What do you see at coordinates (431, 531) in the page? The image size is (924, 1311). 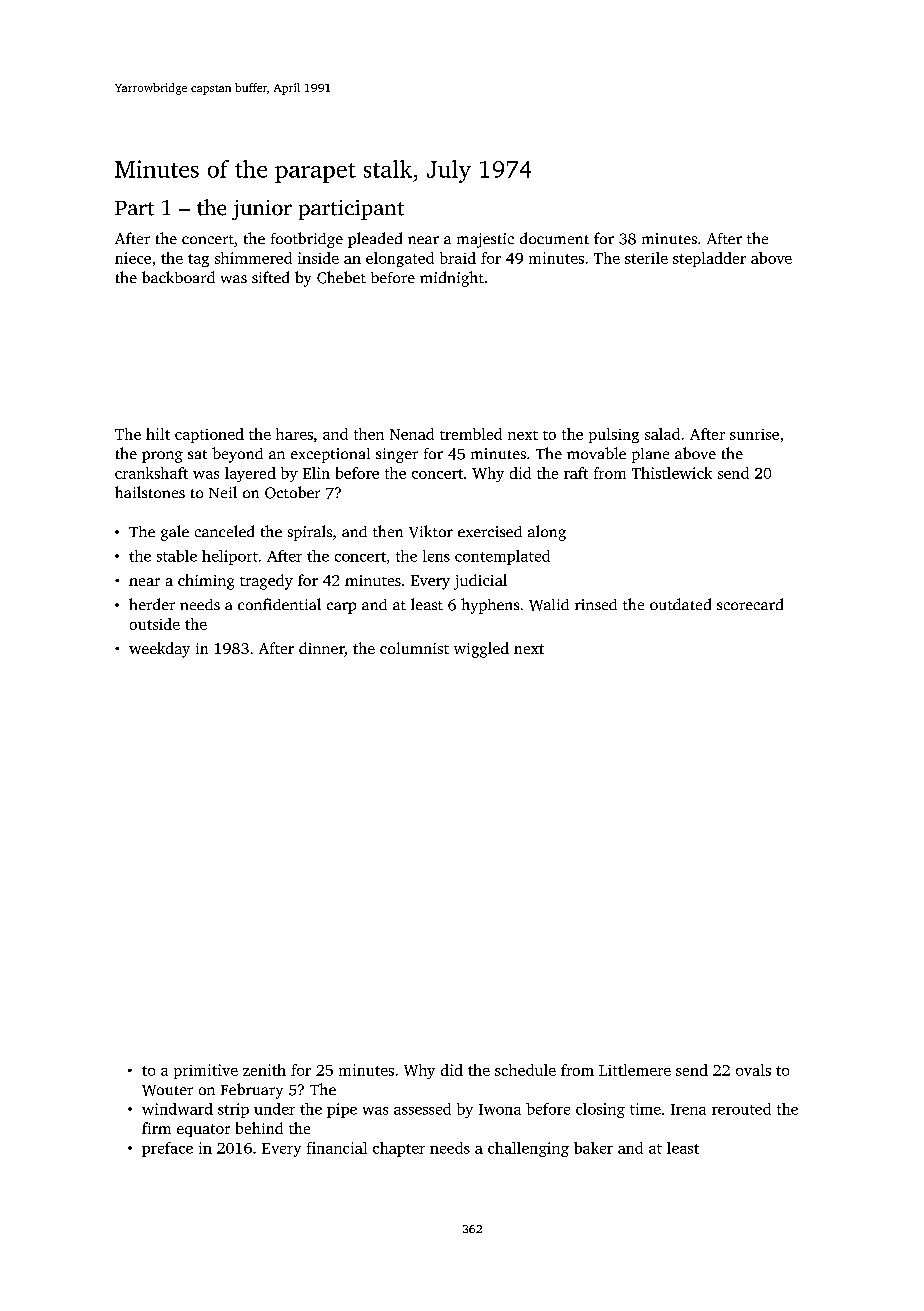 I see `Viktor` at bounding box center [431, 531].
